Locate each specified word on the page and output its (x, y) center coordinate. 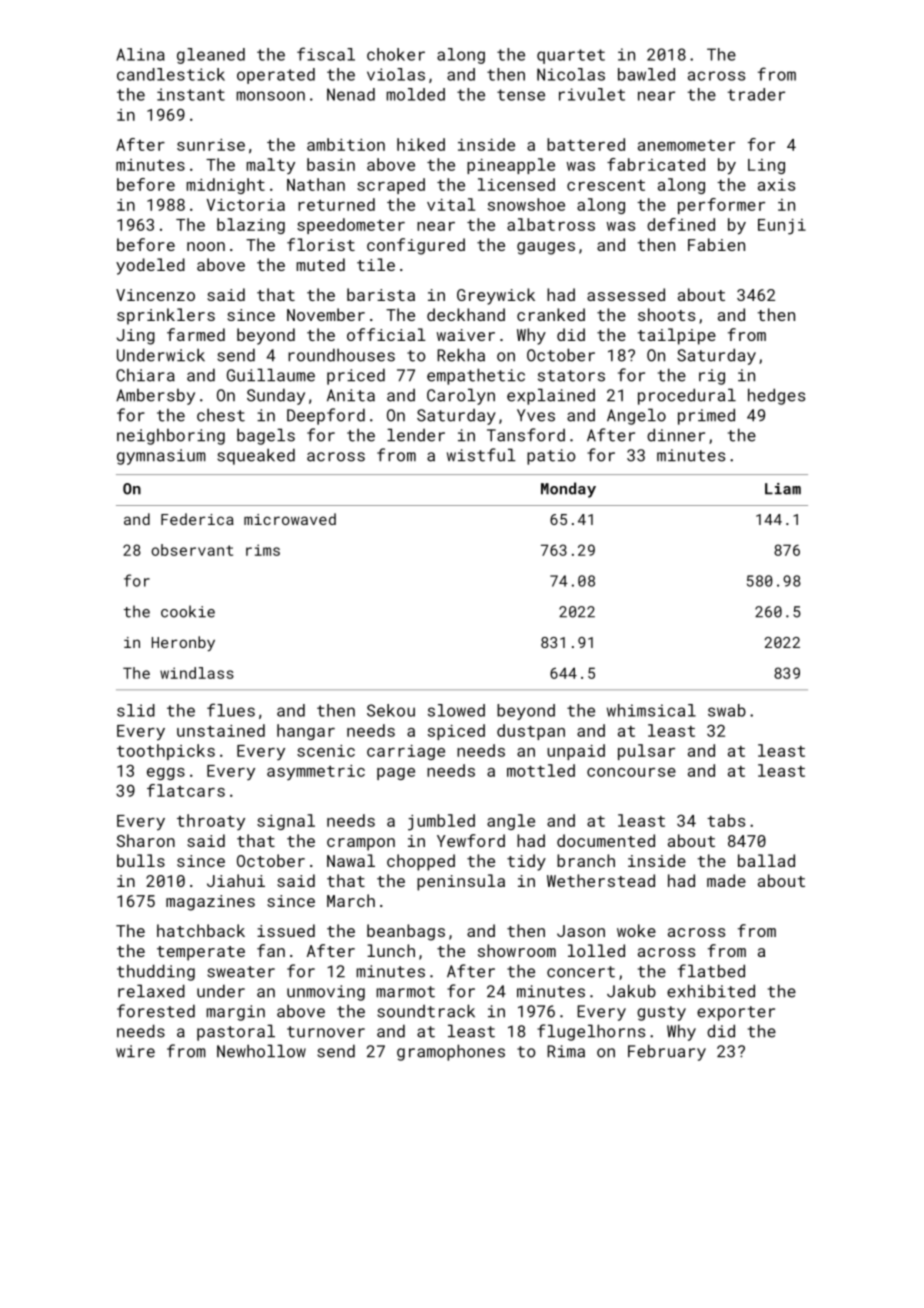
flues (231, 710)
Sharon (146, 840)
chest (221, 415)
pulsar (646, 752)
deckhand (466, 314)
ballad (766, 860)
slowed (456, 710)
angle (511, 822)
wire (135, 1051)
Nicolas (571, 74)
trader (756, 94)
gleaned (211, 56)
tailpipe (676, 336)
